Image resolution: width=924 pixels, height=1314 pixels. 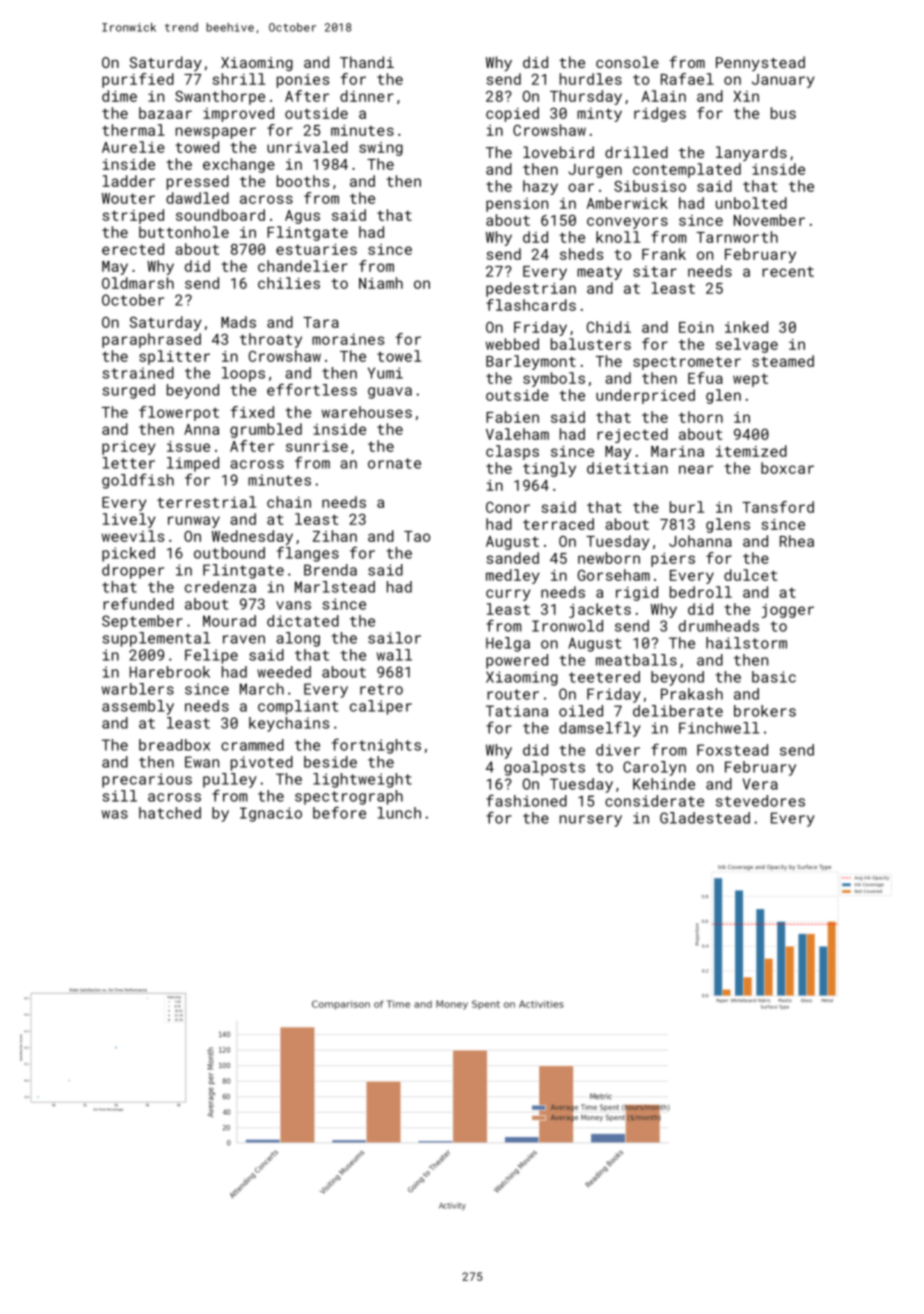 What do you see at coordinates (751, 153) in the page?
I see `lanyards` at bounding box center [751, 153].
